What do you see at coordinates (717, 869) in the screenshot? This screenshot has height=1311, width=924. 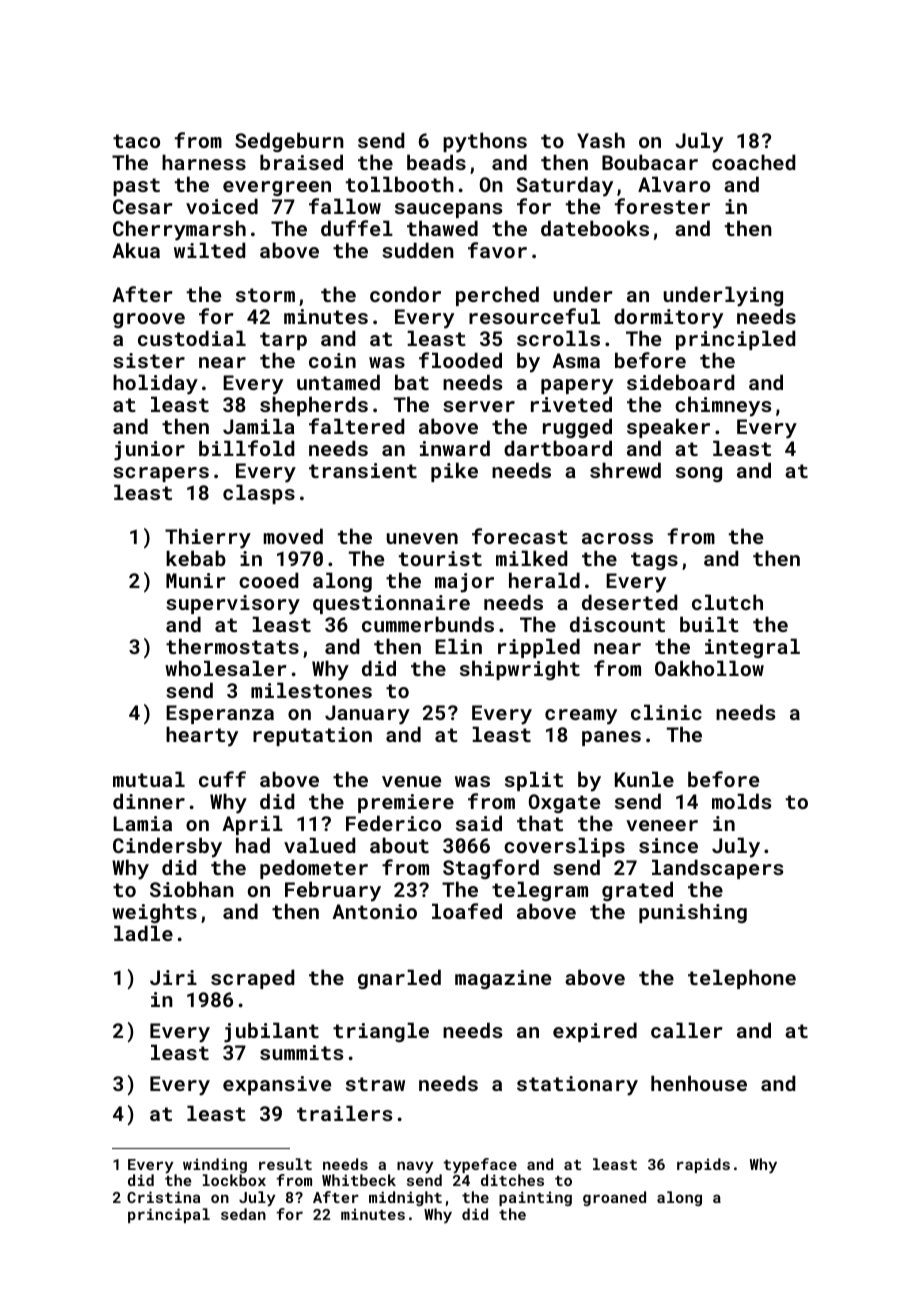 I see `landscapers` at bounding box center [717, 869].
